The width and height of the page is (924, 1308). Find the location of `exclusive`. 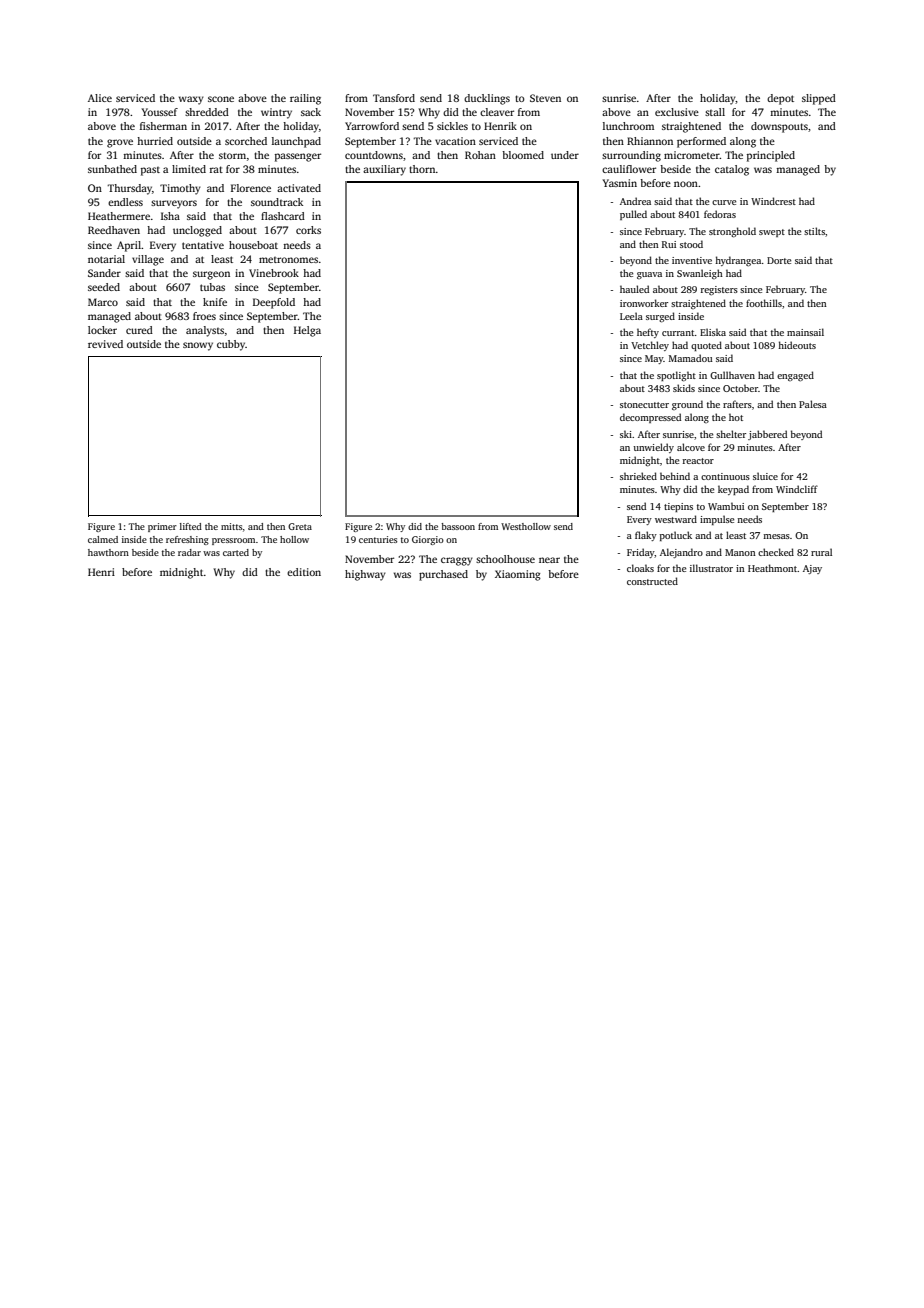

exclusive is located at coordinates (677, 112).
